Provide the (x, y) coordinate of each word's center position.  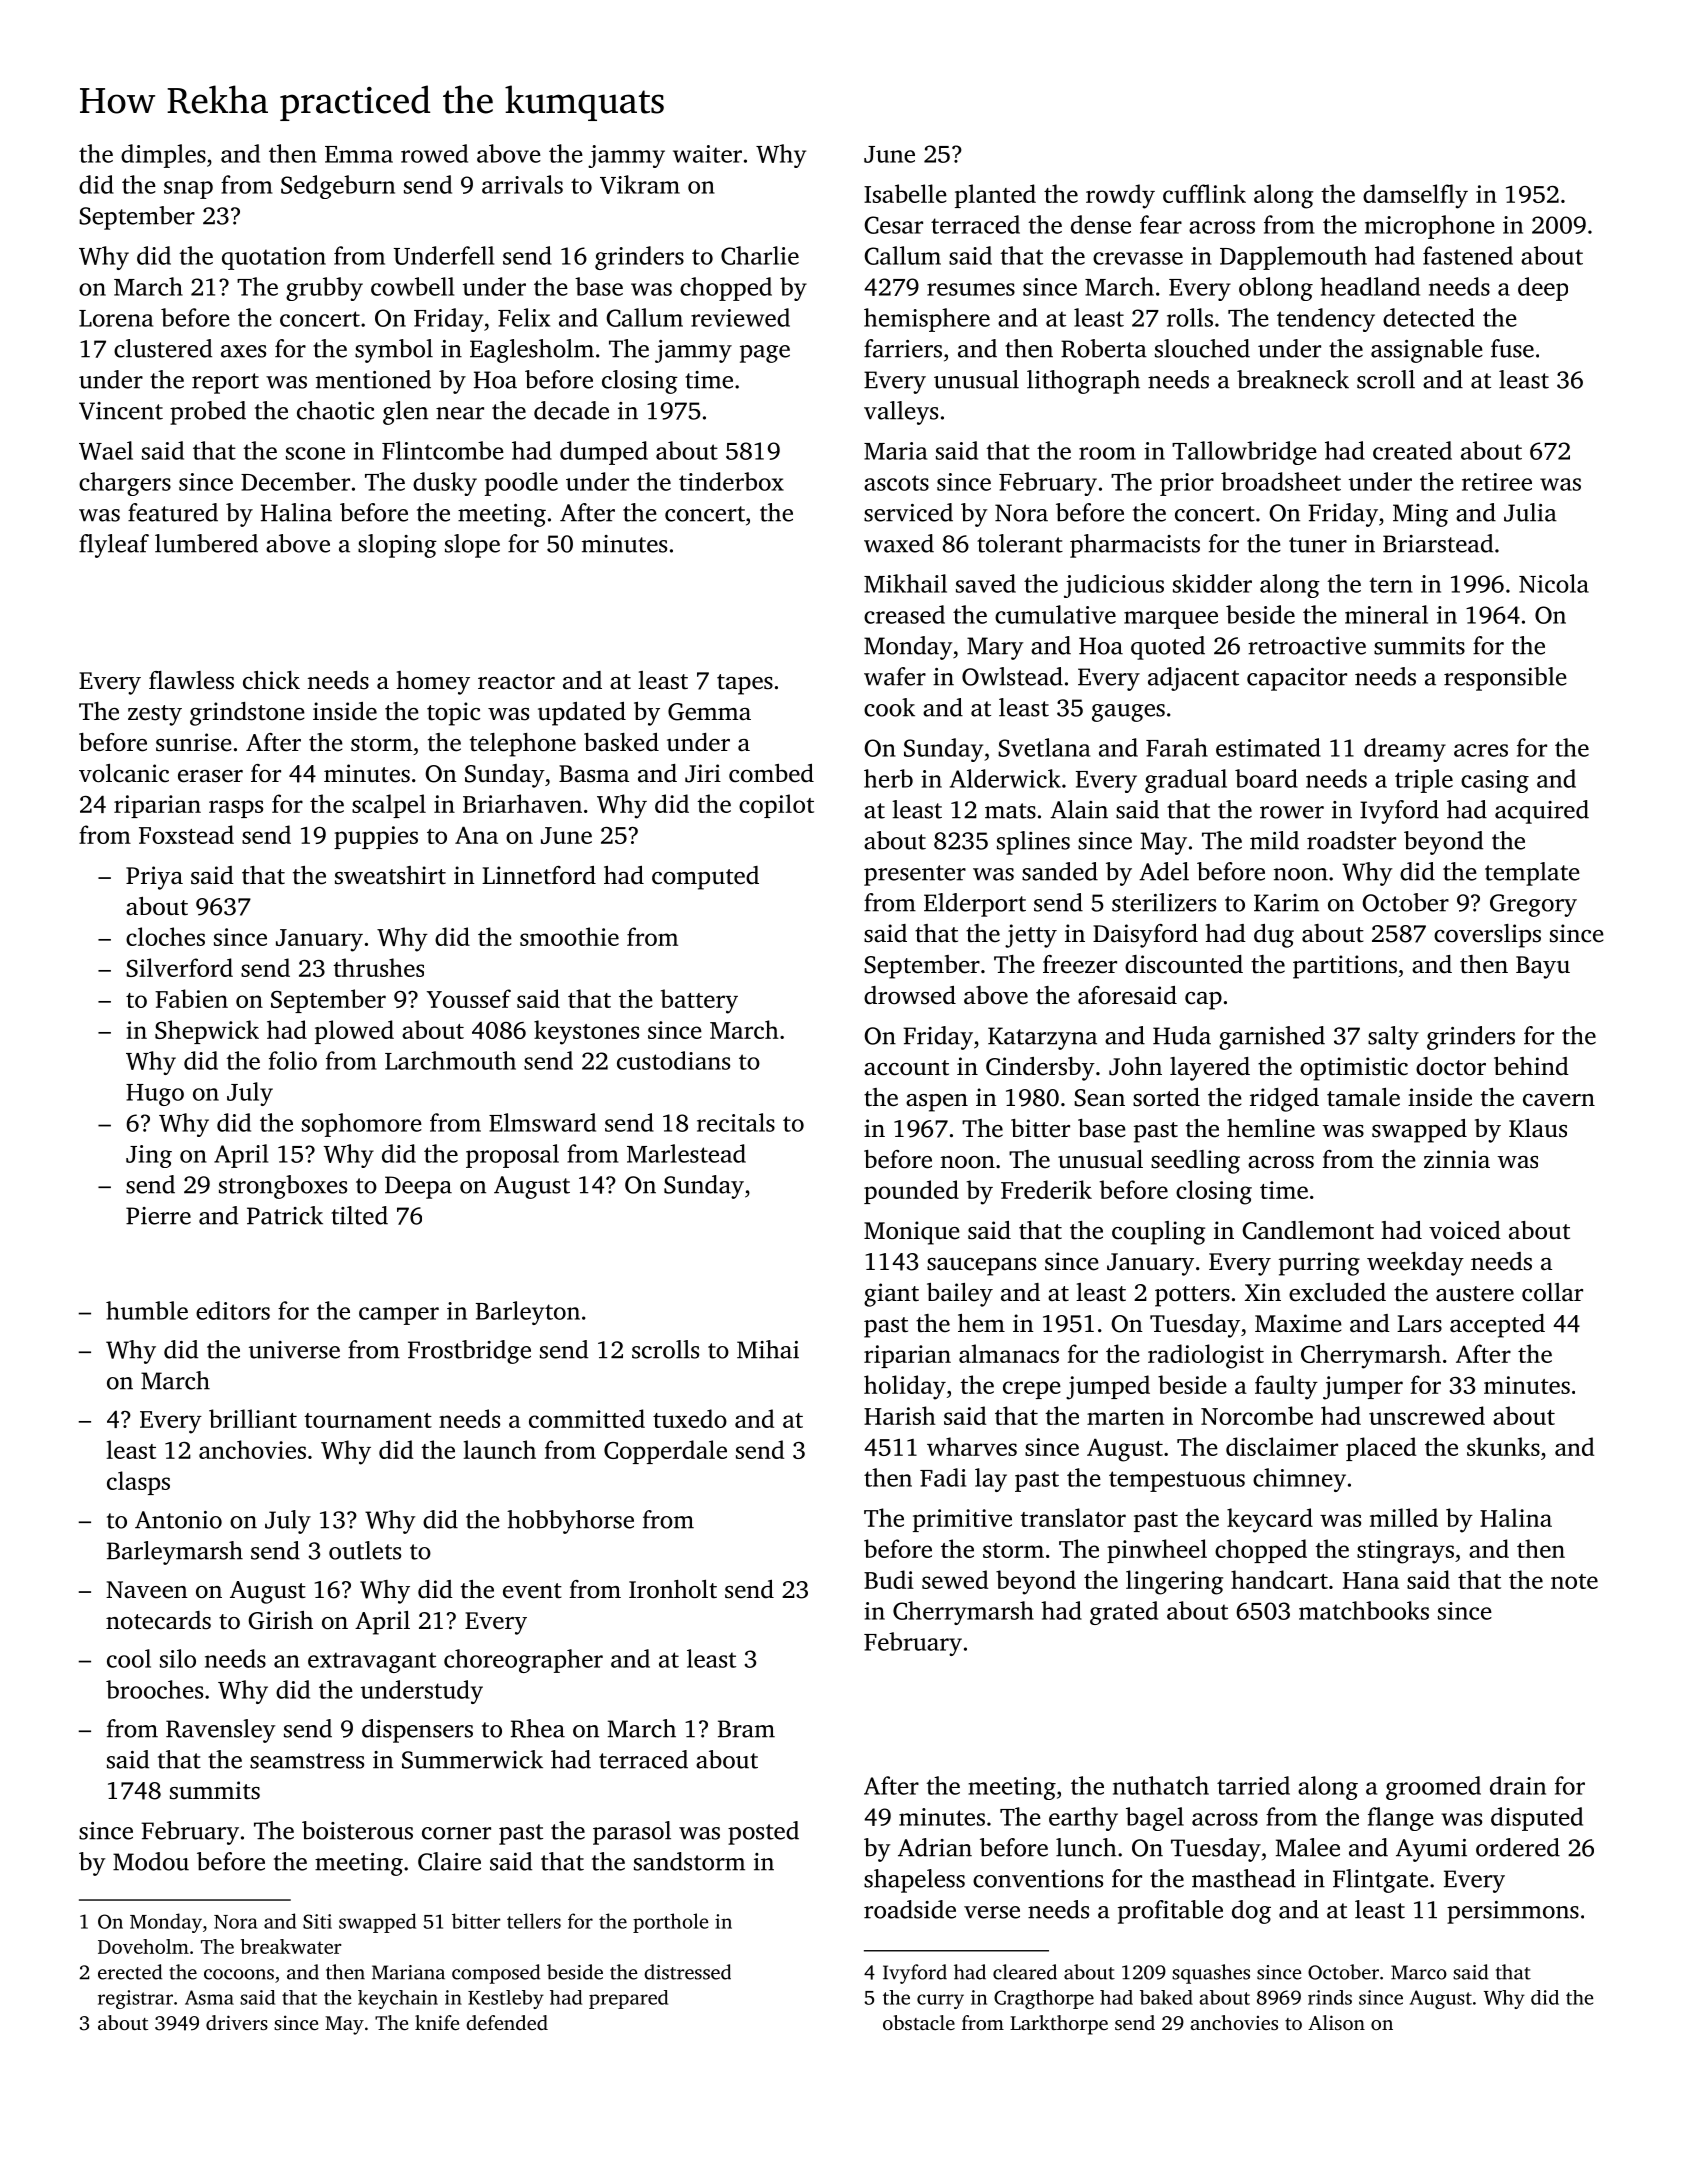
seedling (1195, 1162)
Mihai (768, 1349)
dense (1101, 224)
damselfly (1415, 196)
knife (437, 2022)
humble (147, 1310)
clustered (163, 348)
